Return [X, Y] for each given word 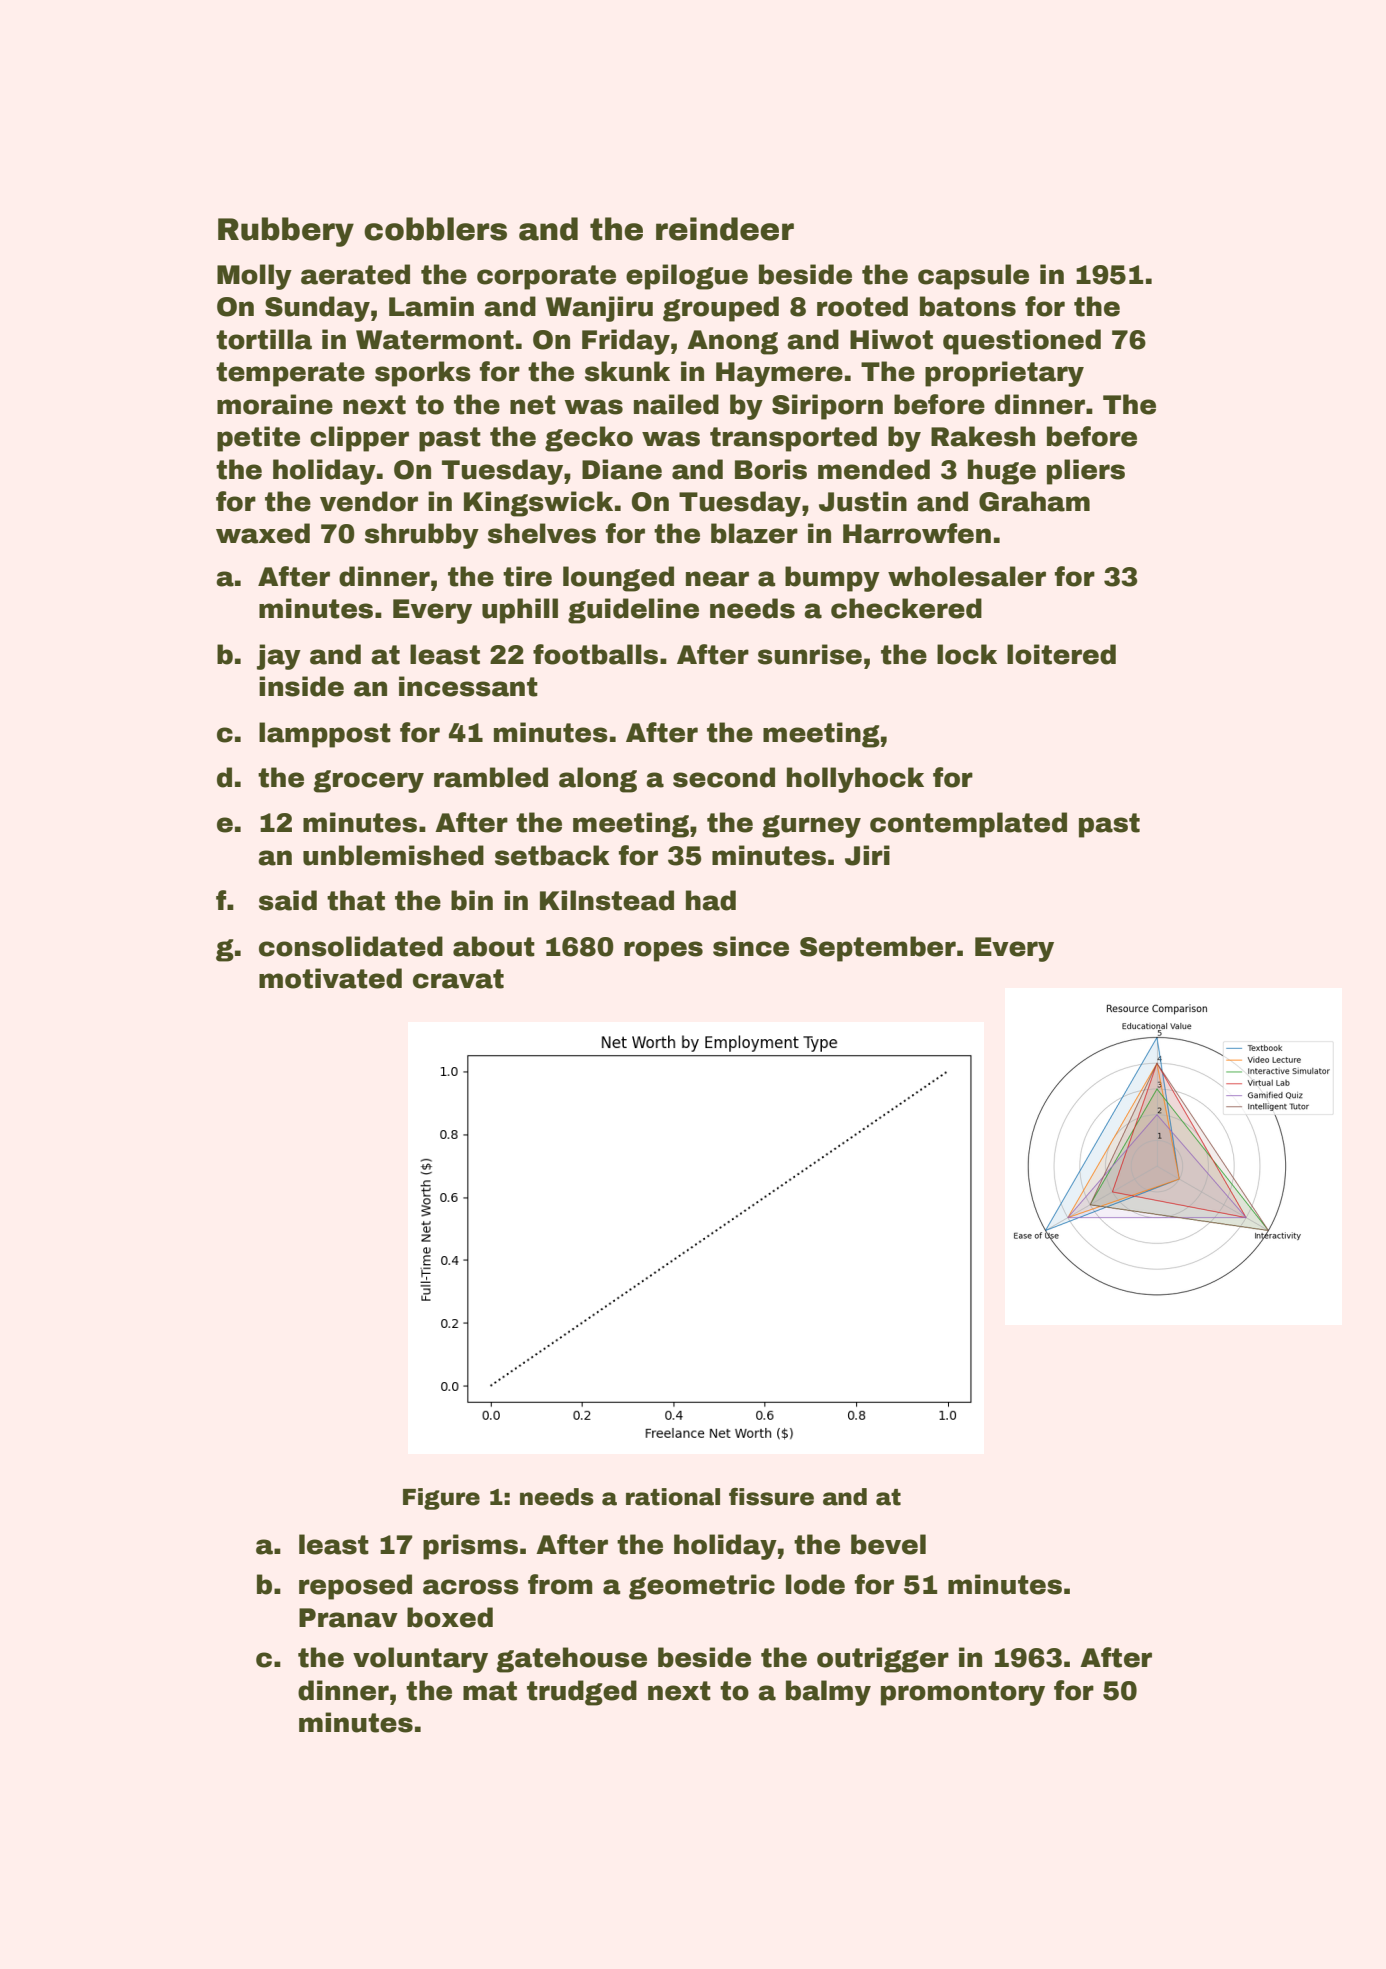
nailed [676, 404]
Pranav [348, 1618]
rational [673, 1497]
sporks [423, 374]
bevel [888, 1544]
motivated [330, 978]
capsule [973, 277]
